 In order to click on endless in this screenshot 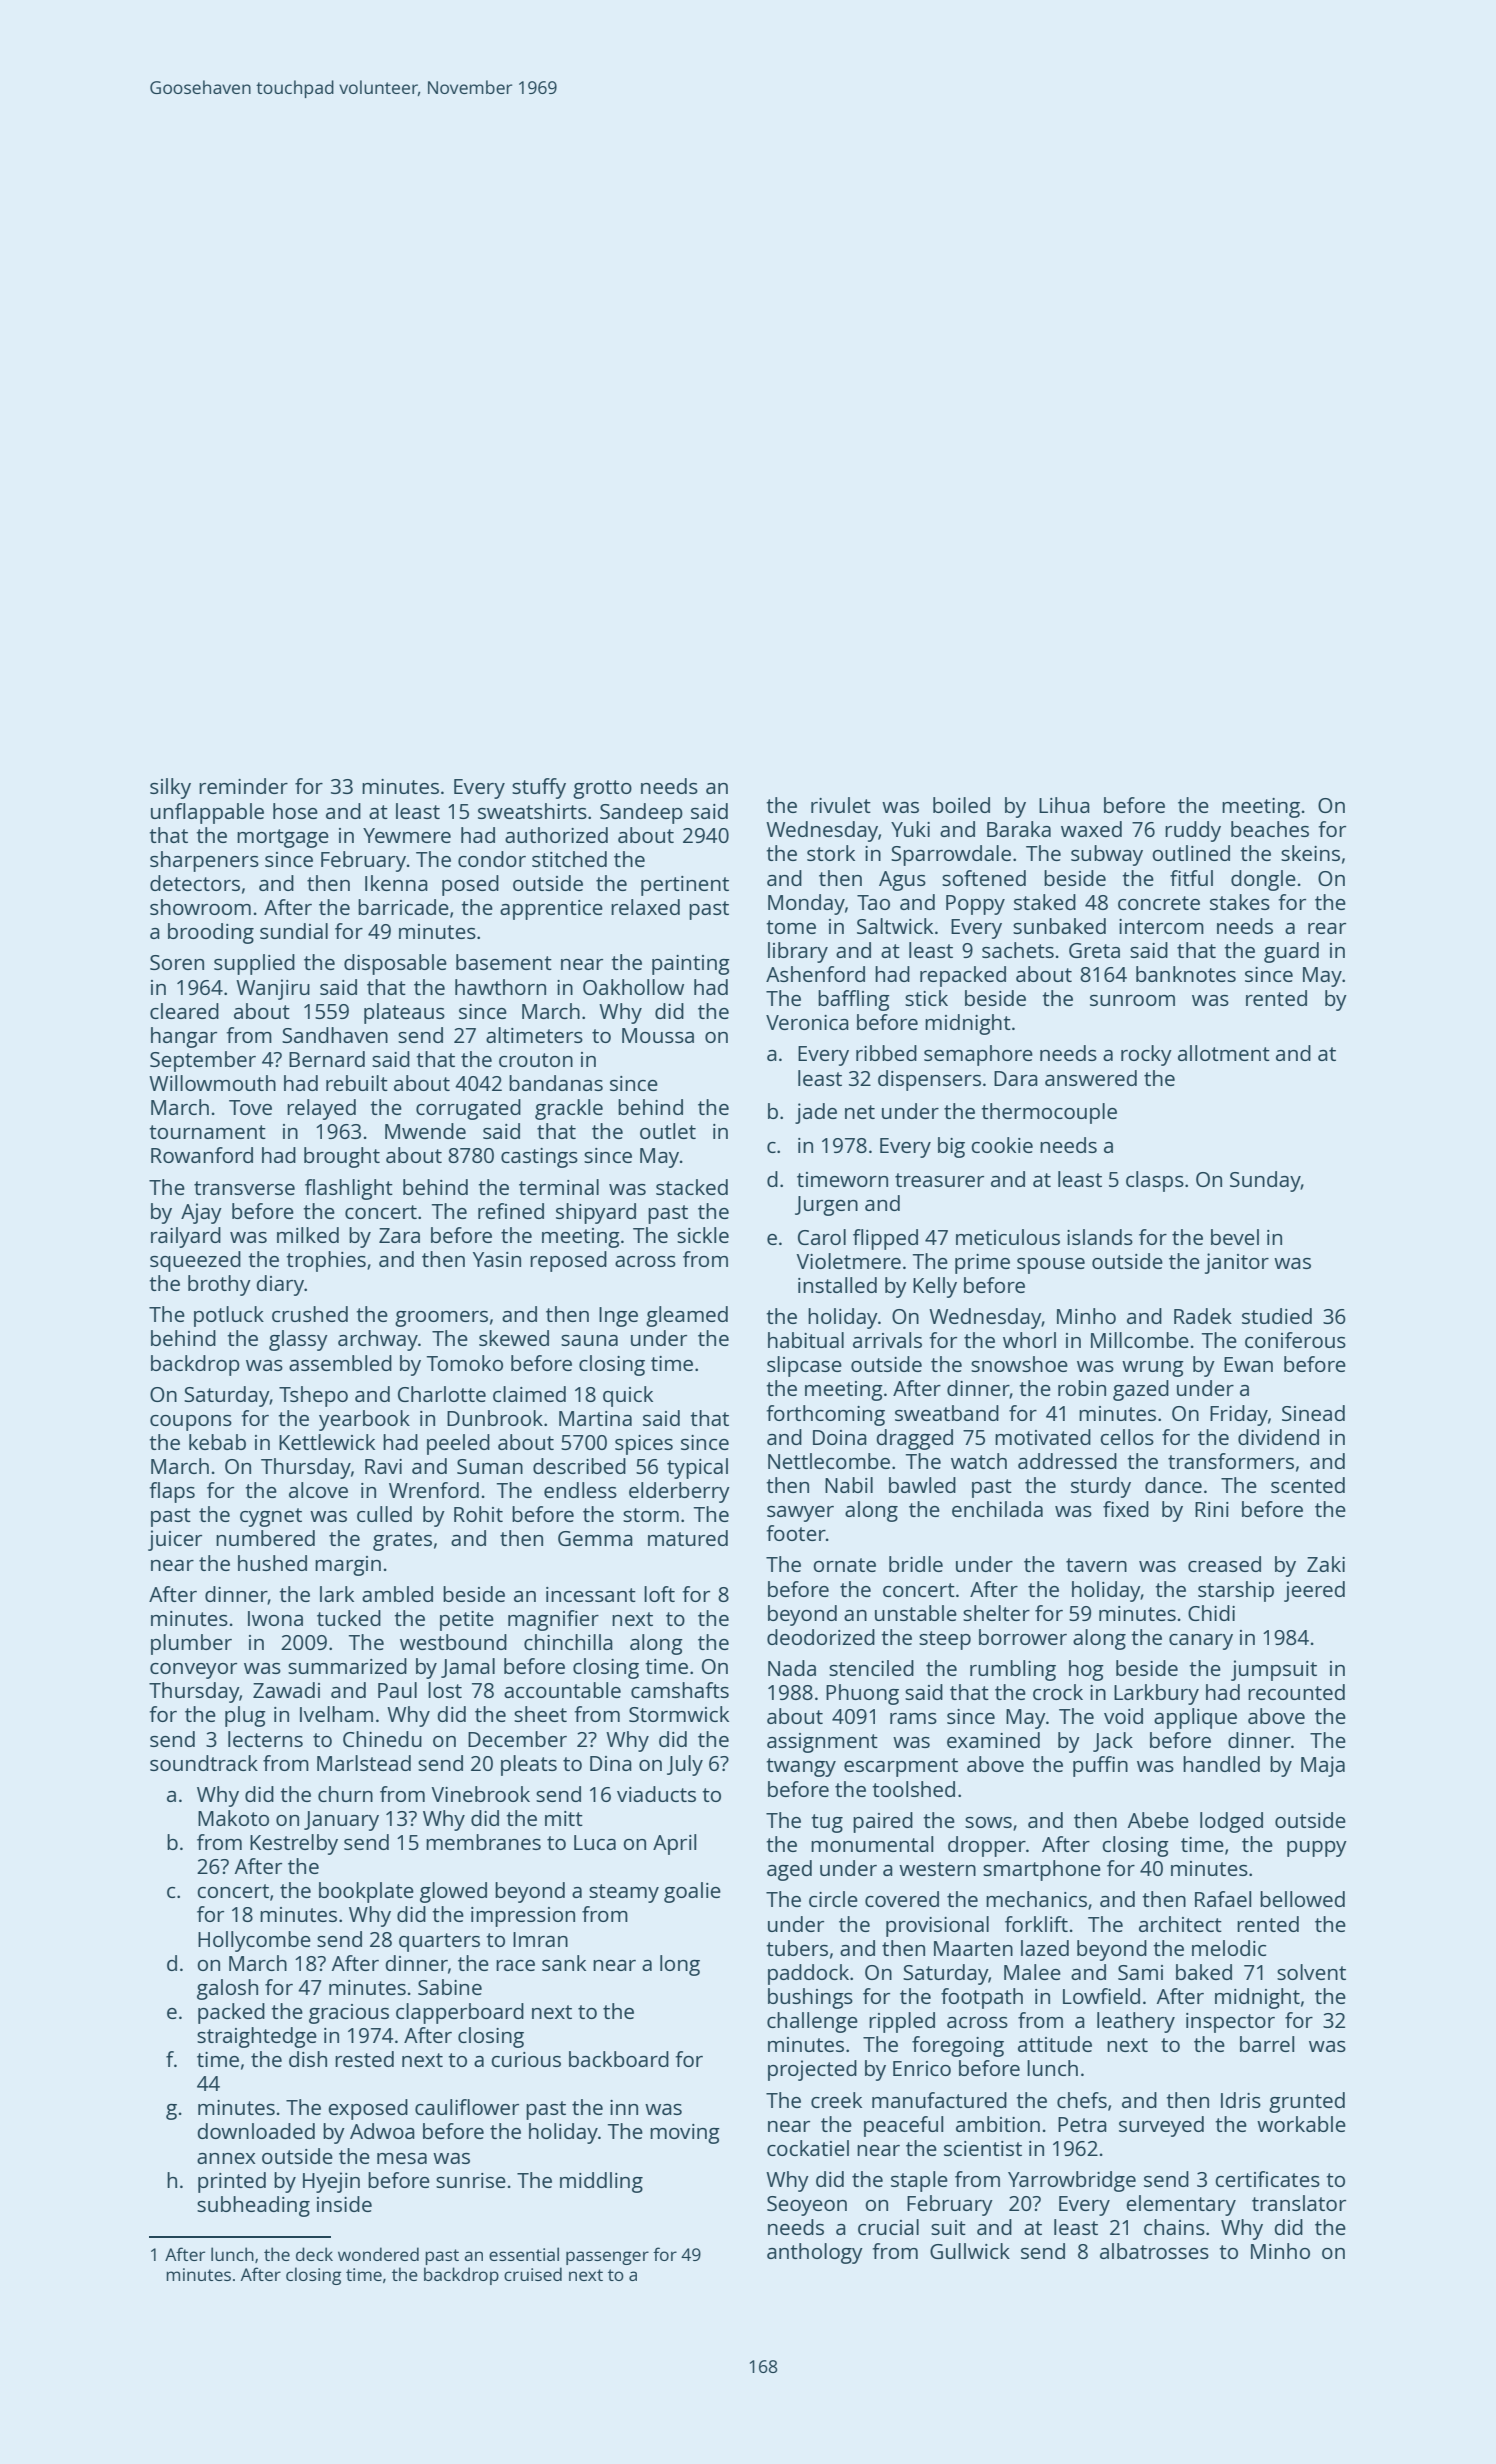, I will do `click(580, 1490)`.
